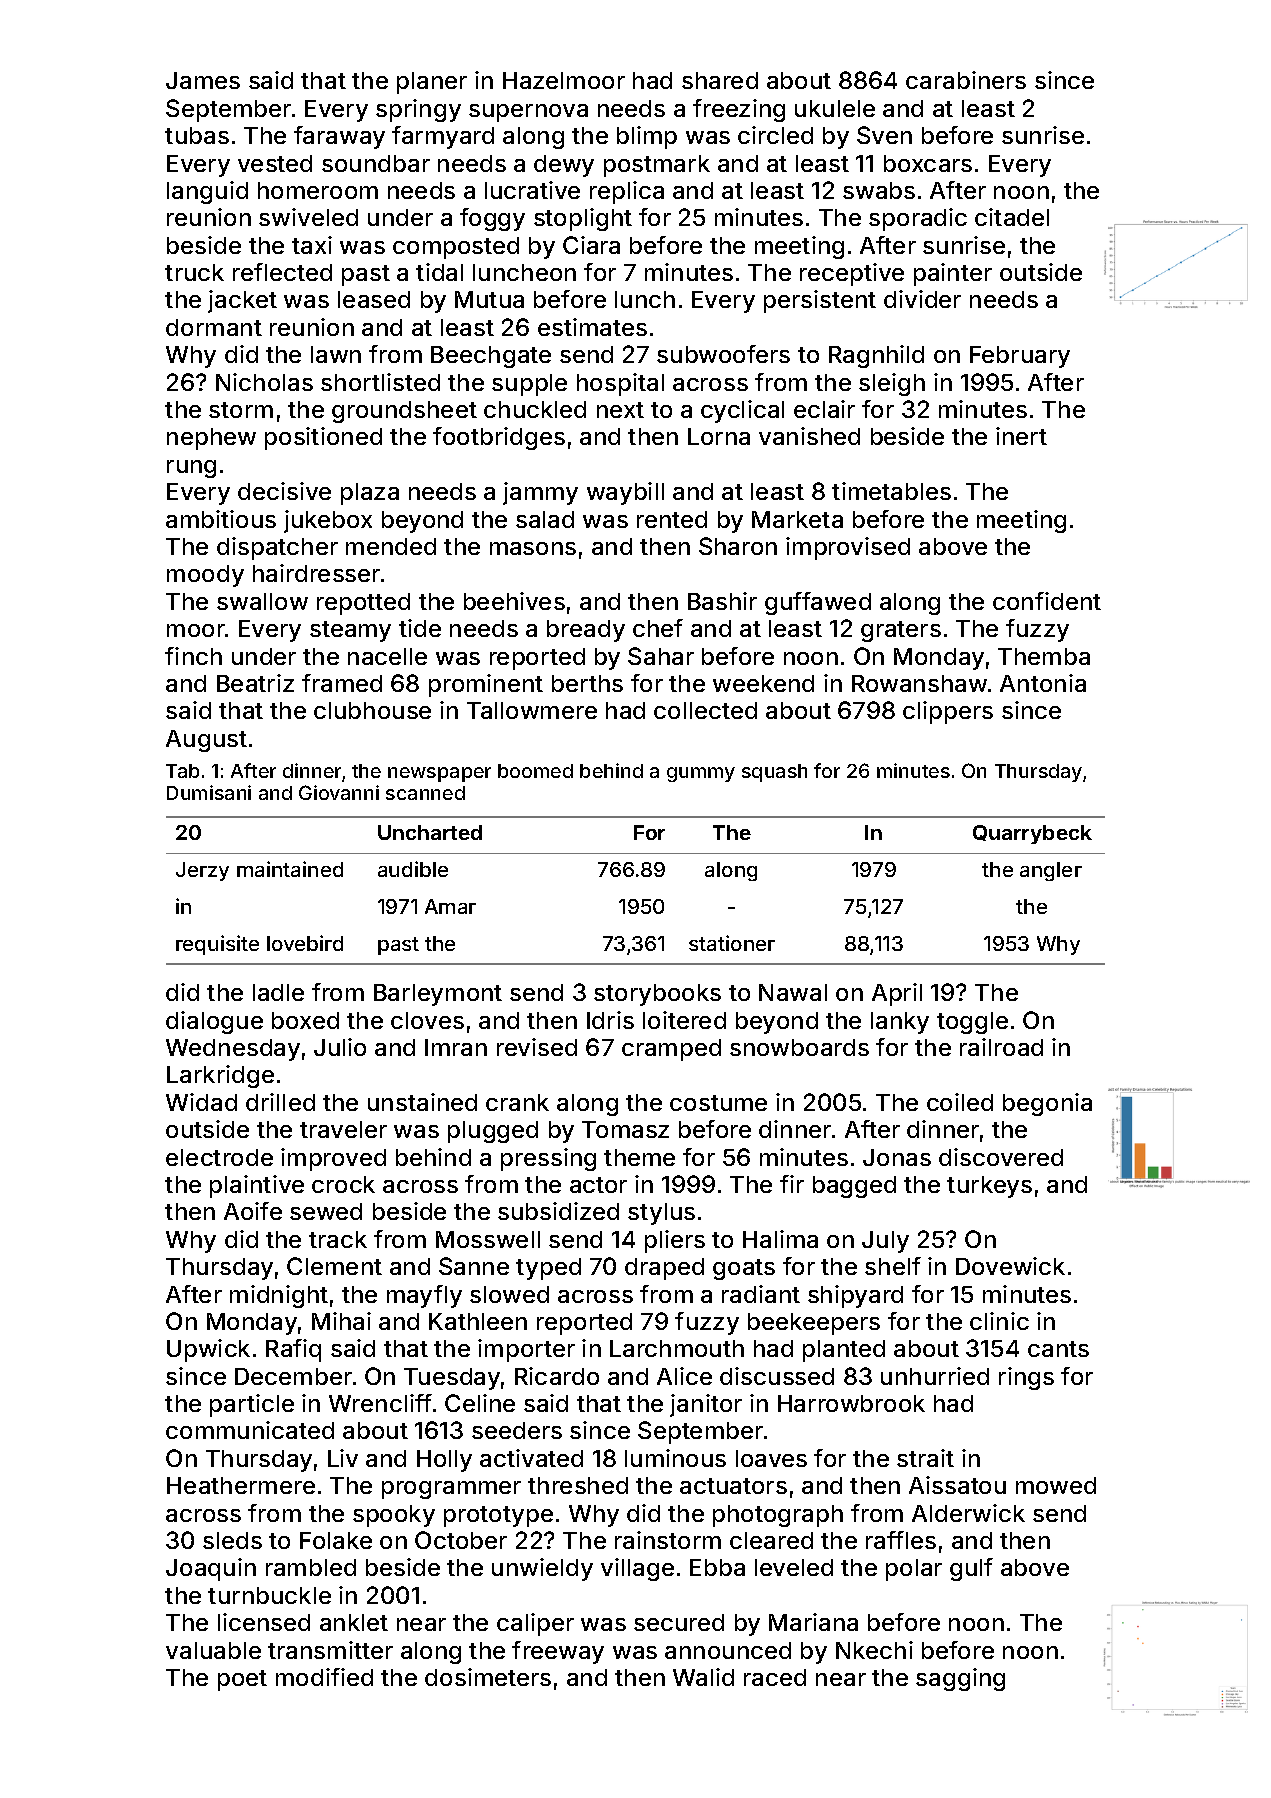 The width and height of the page is (1271, 1798). I want to click on Jonas, so click(897, 1157).
